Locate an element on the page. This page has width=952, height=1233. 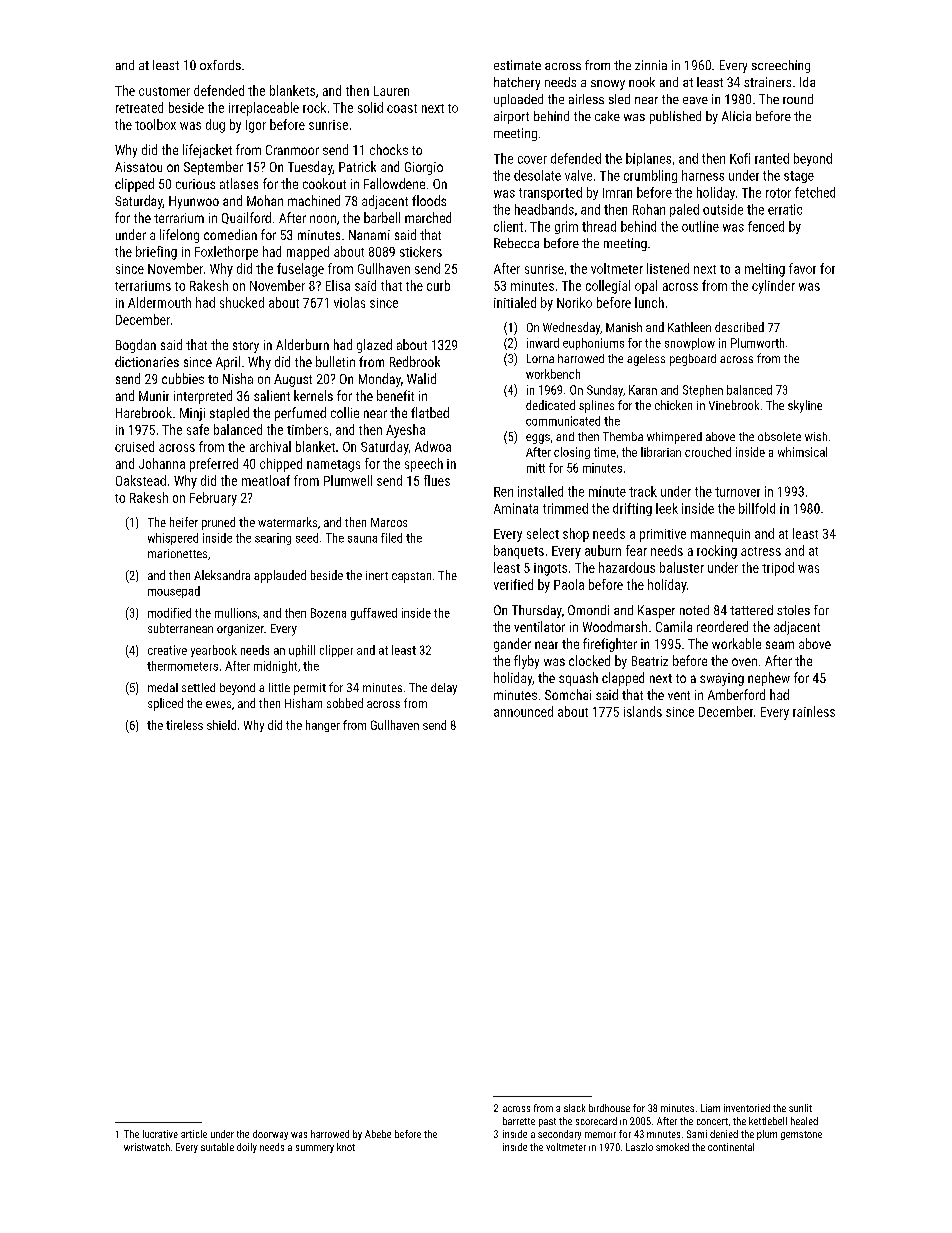
shield is located at coordinates (221, 725).
